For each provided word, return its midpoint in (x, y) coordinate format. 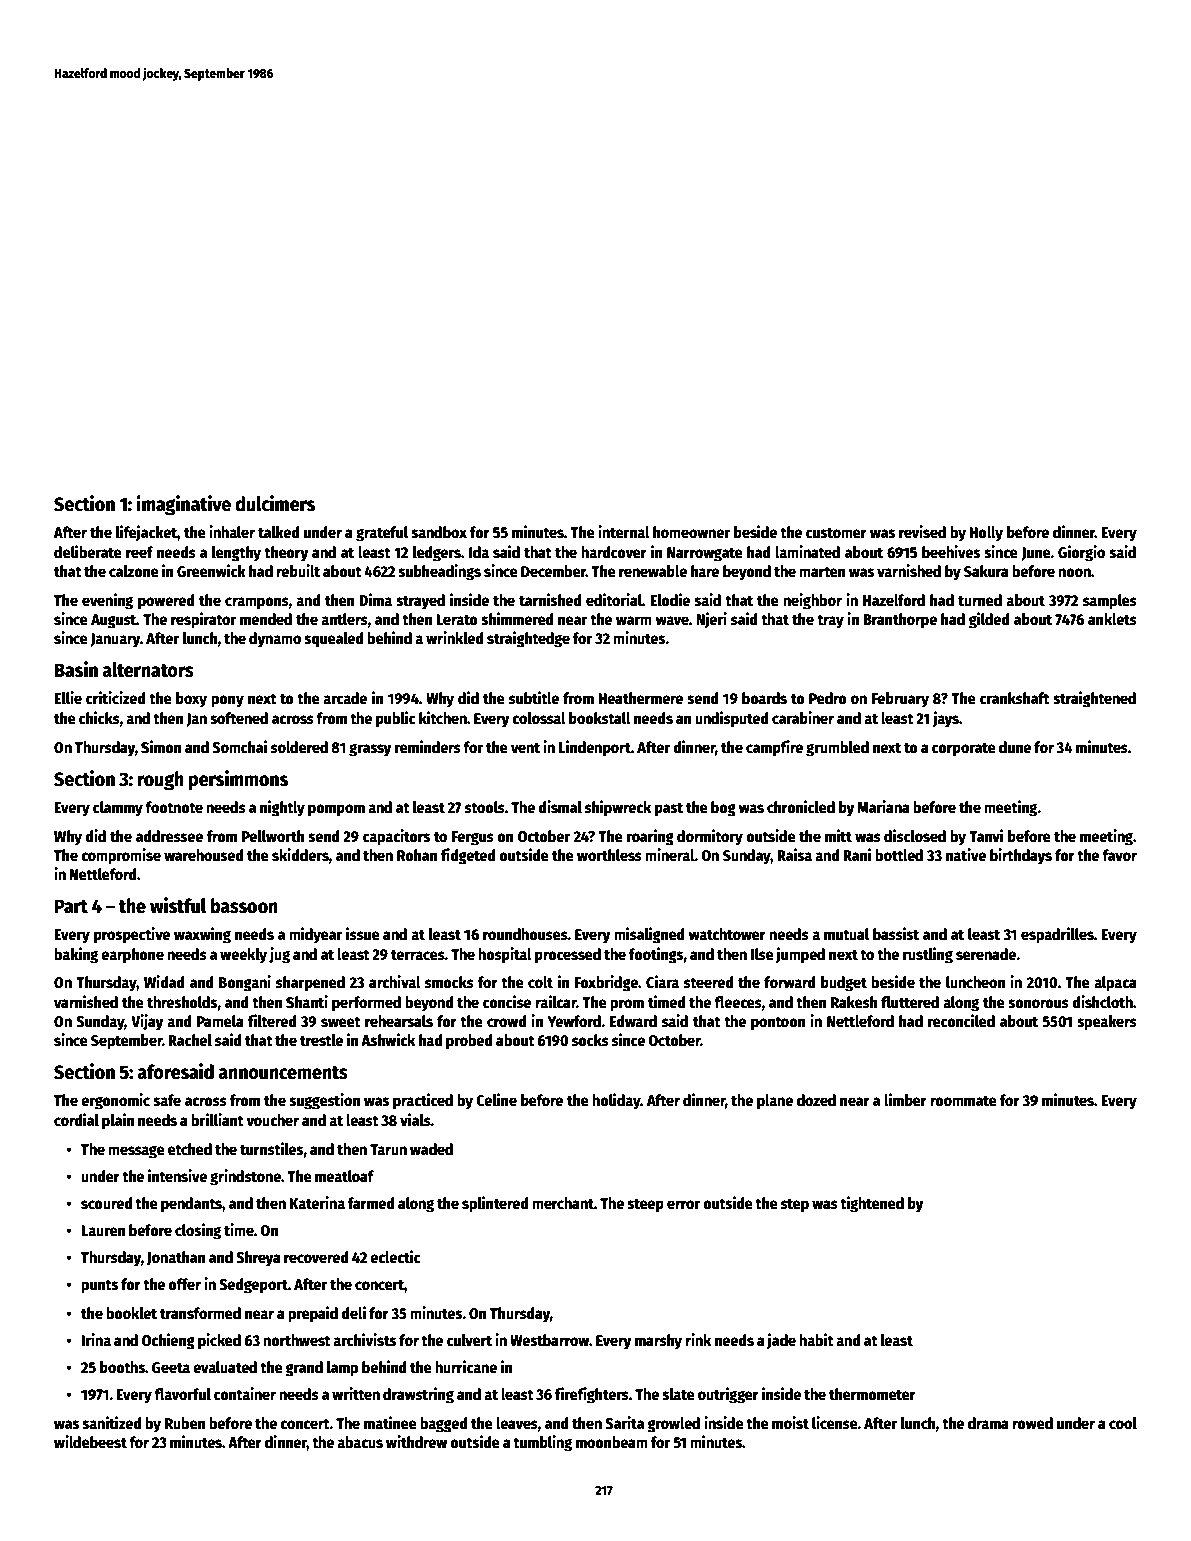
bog (723, 809)
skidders (300, 855)
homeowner (691, 532)
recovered (316, 1257)
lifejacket (146, 533)
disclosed (915, 835)
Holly (986, 534)
